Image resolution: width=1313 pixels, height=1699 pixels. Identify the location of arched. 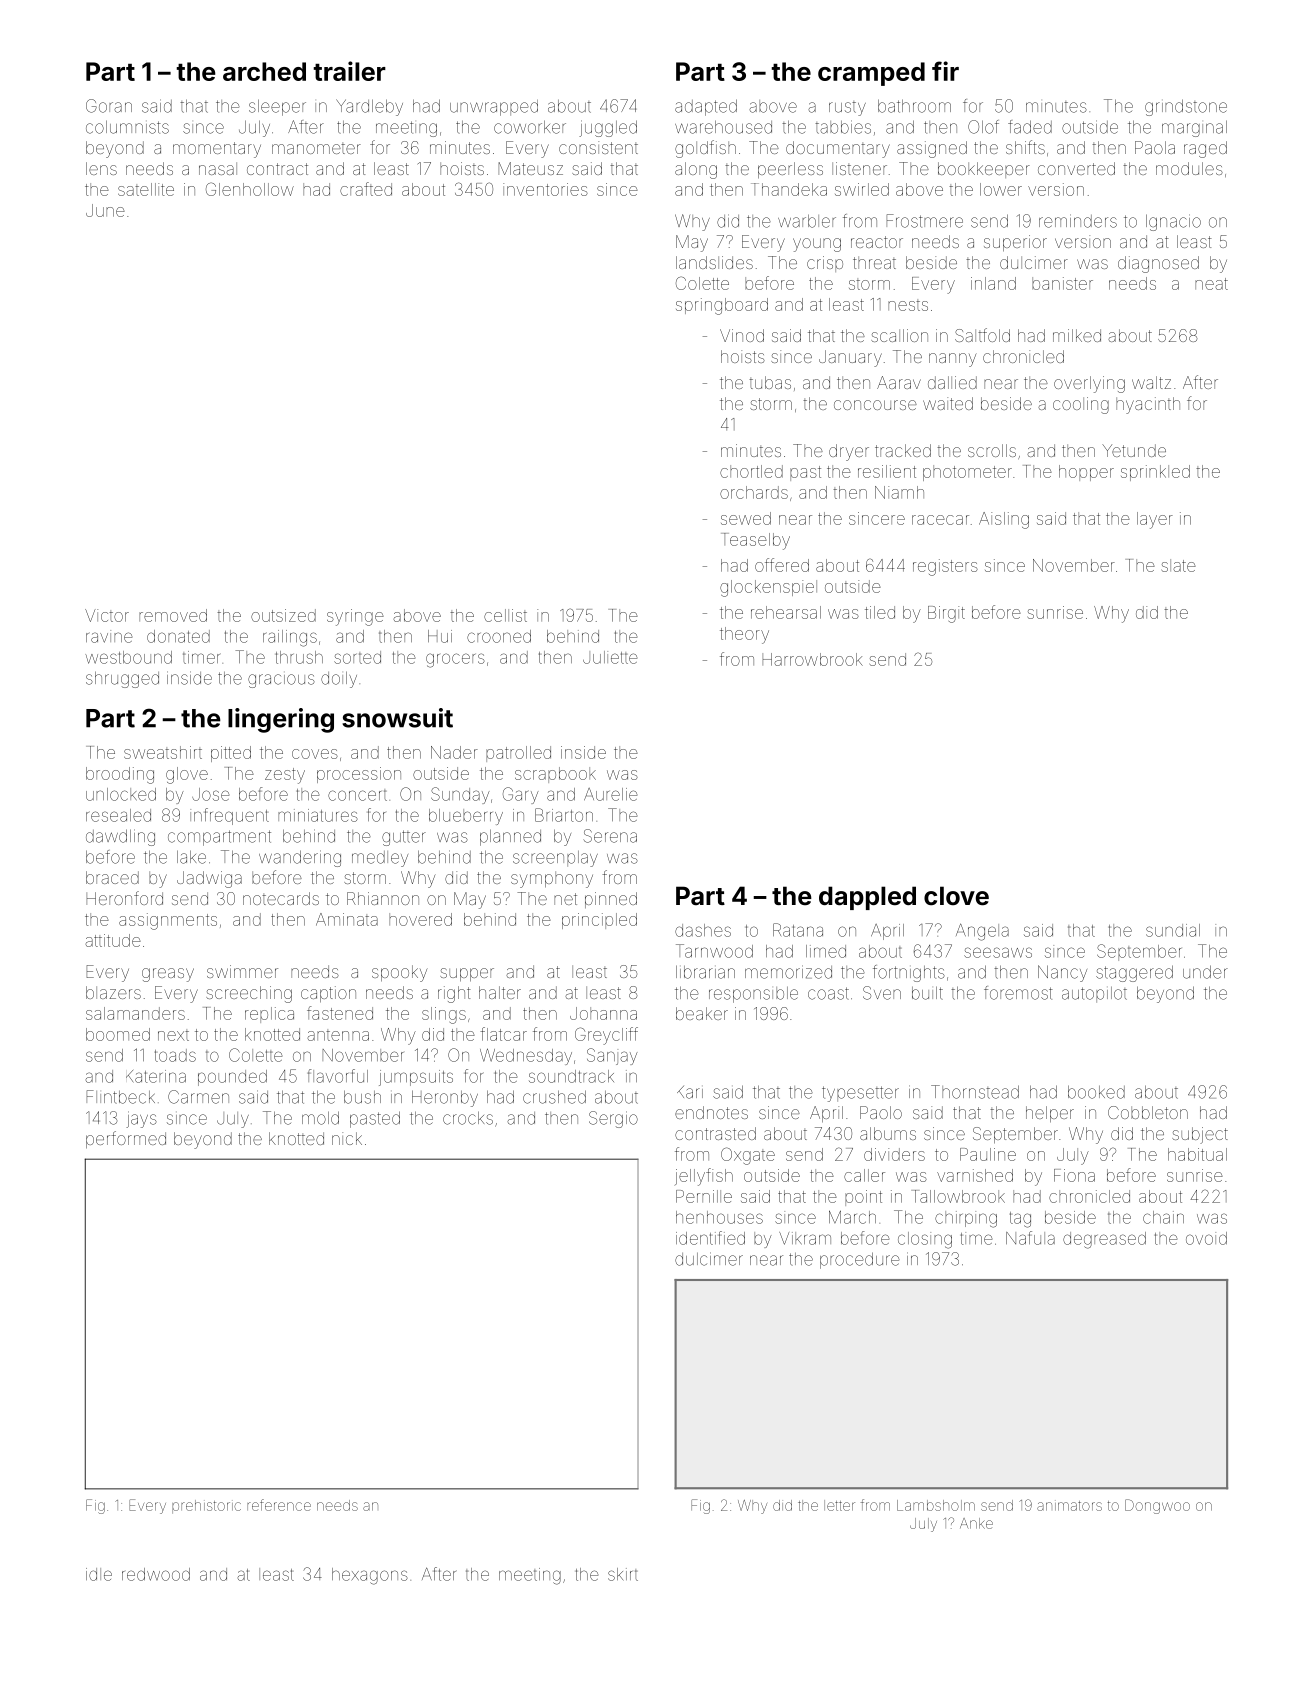
(264, 71).
